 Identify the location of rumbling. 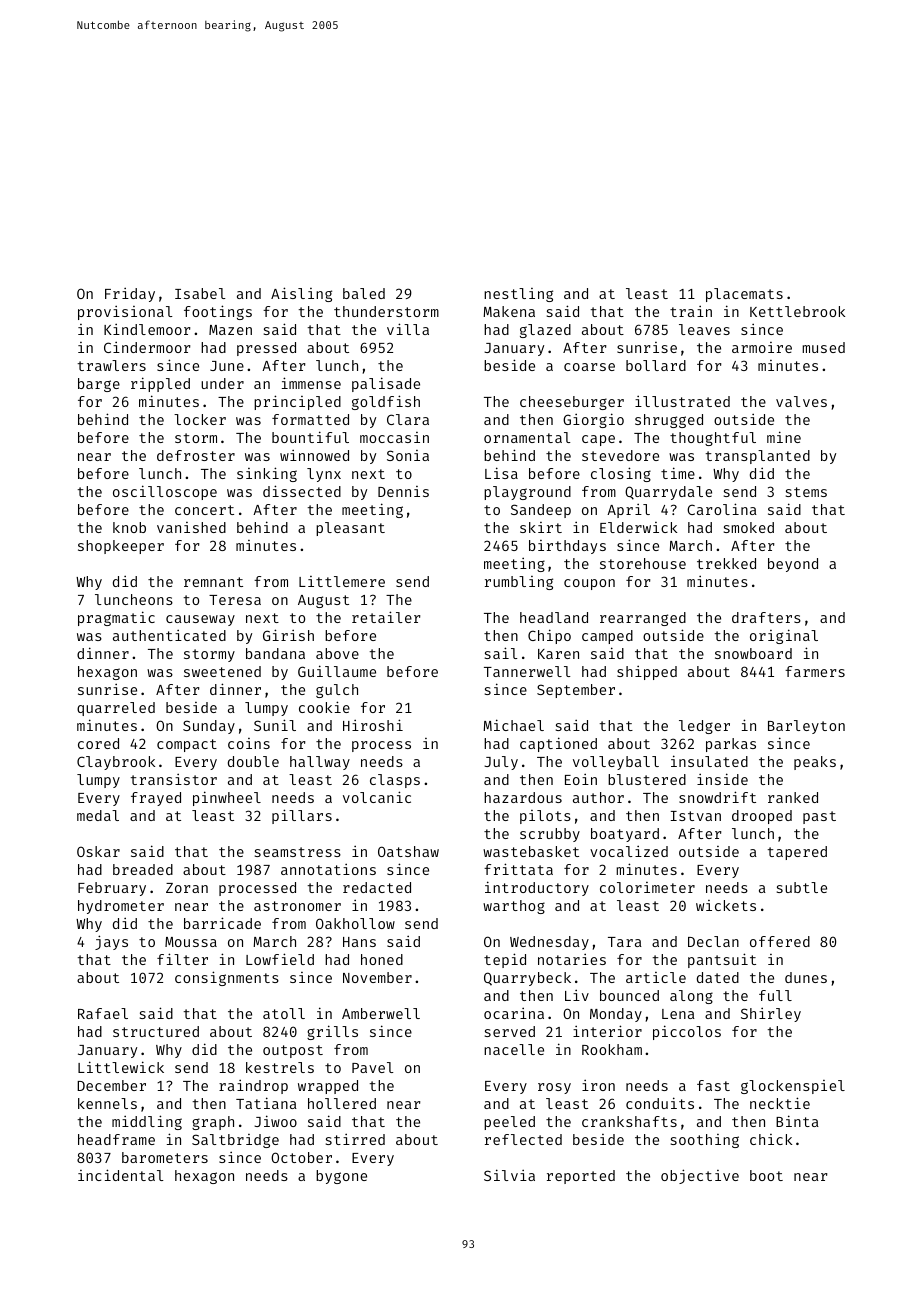
(519, 583).
